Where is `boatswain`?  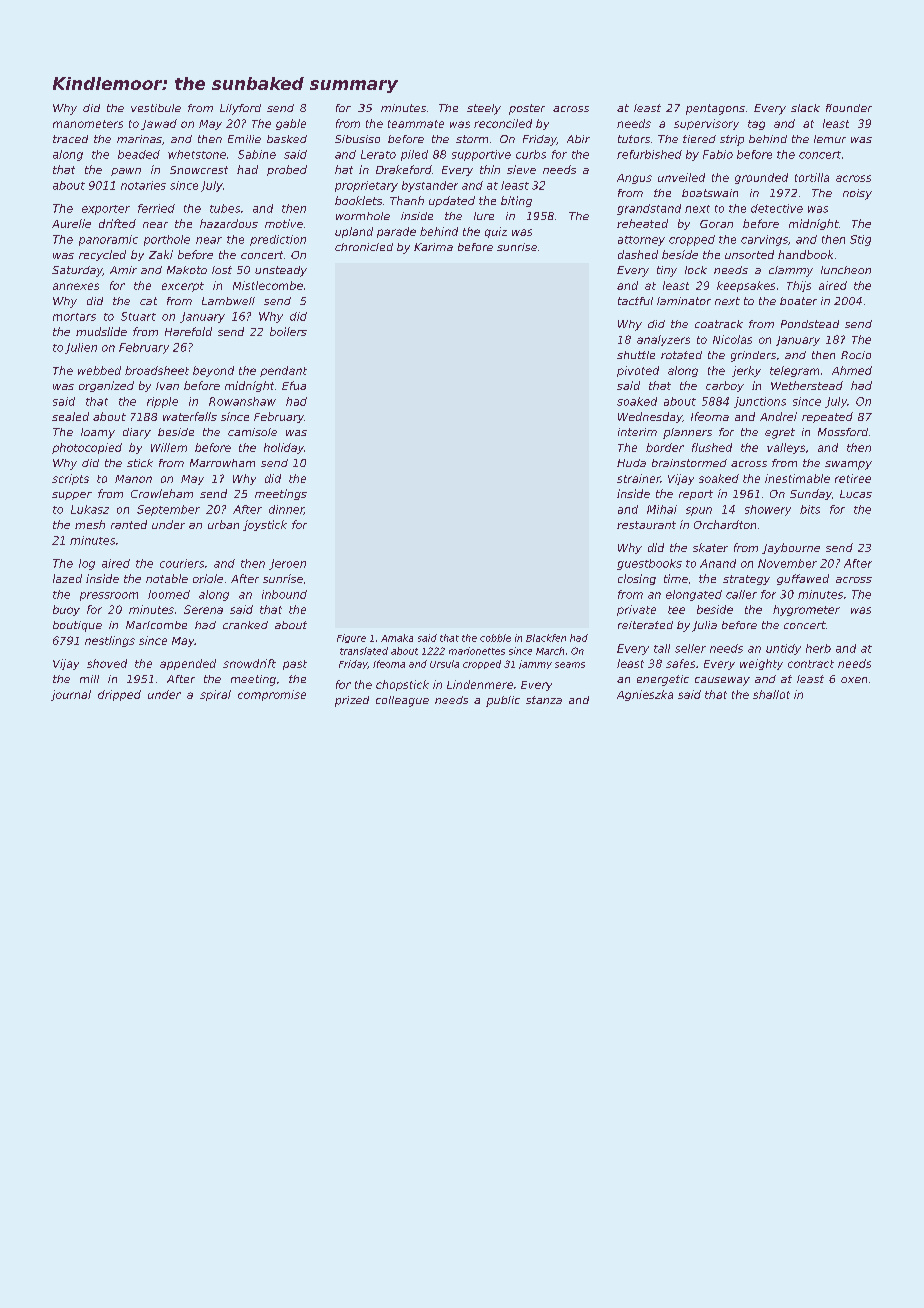 boatswain is located at coordinates (710, 193).
